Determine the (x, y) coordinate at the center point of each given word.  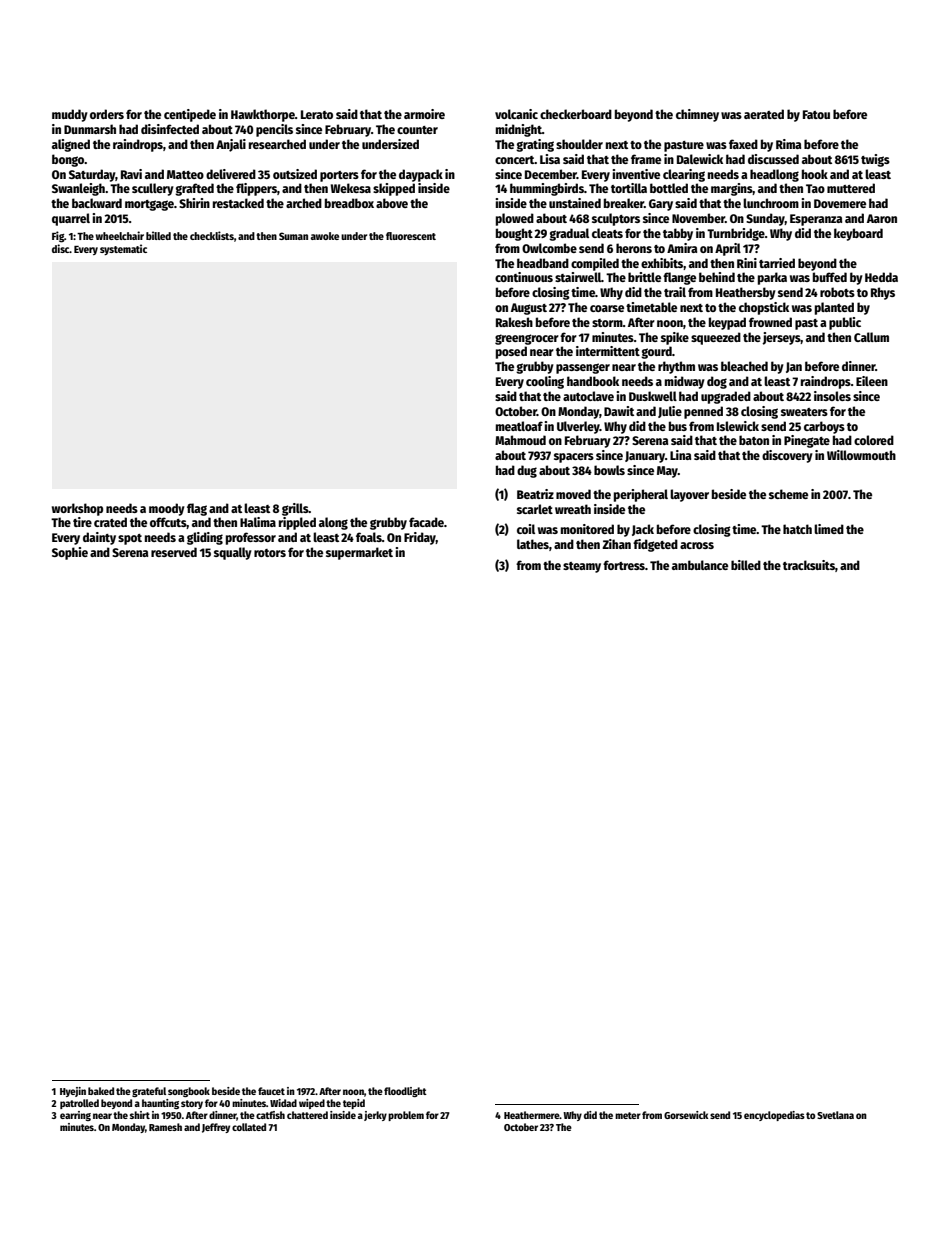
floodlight (405, 1092)
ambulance (700, 565)
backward (97, 203)
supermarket (359, 553)
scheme (788, 494)
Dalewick (700, 159)
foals (369, 537)
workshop (77, 509)
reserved (174, 552)
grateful (149, 1092)
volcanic (516, 114)
